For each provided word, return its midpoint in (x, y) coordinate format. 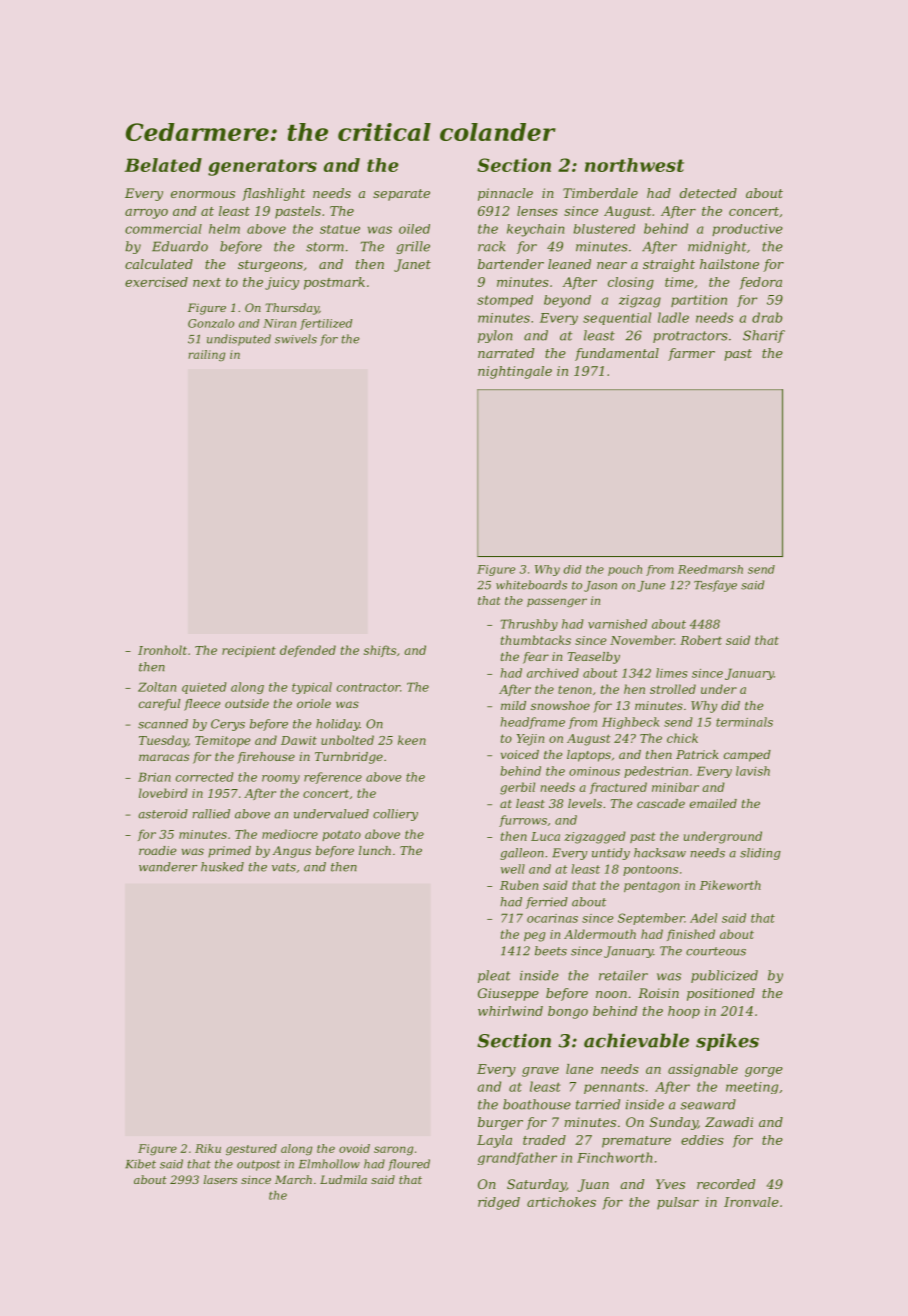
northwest (634, 165)
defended (308, 651)
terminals (744, 722)
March (293, 1179)
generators (262, 167)
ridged (499, 1203)
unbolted (347, 740)
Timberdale (600, 193)
